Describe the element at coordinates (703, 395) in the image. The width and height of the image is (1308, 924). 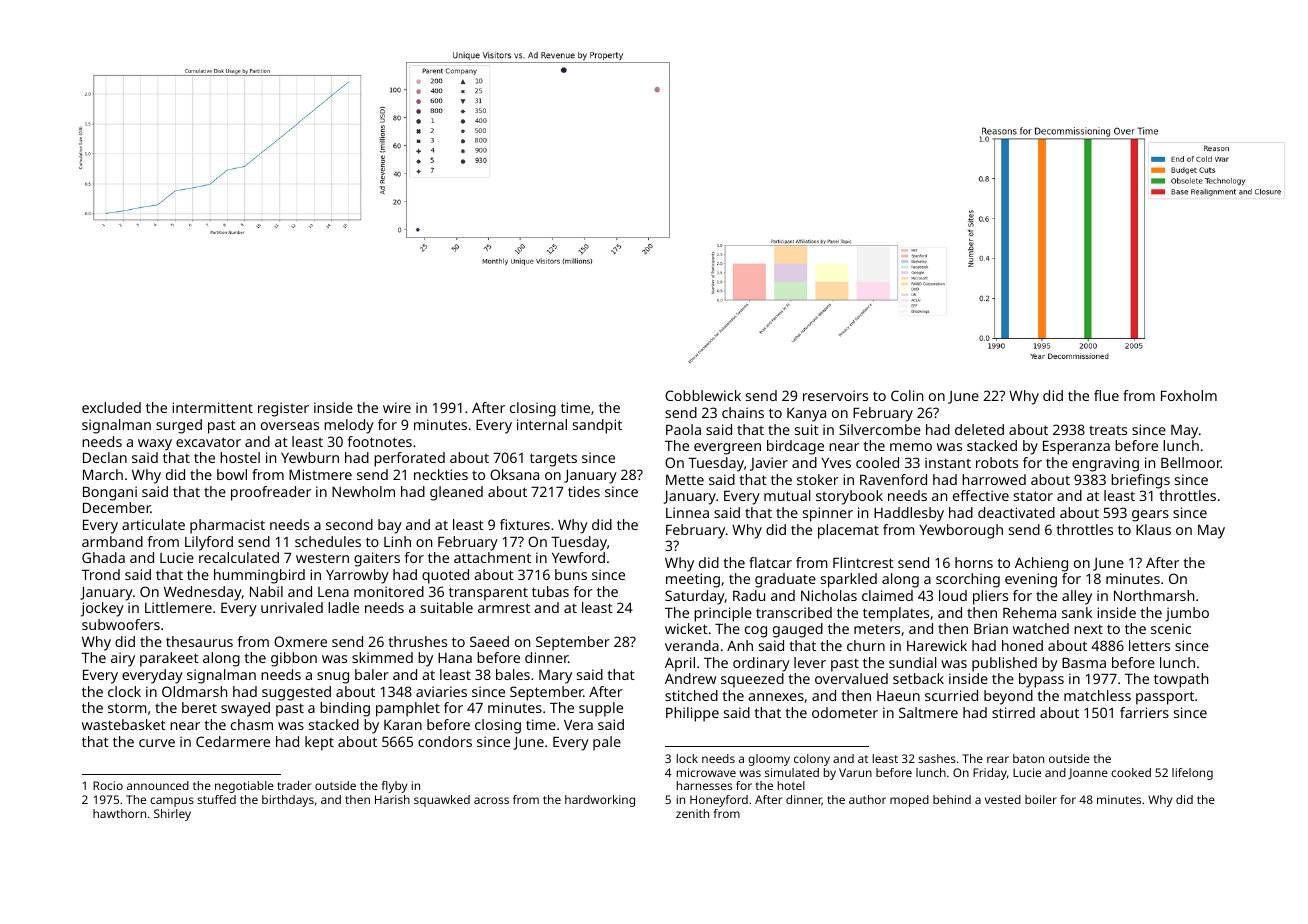
I see `Cobblewick` at that location.
